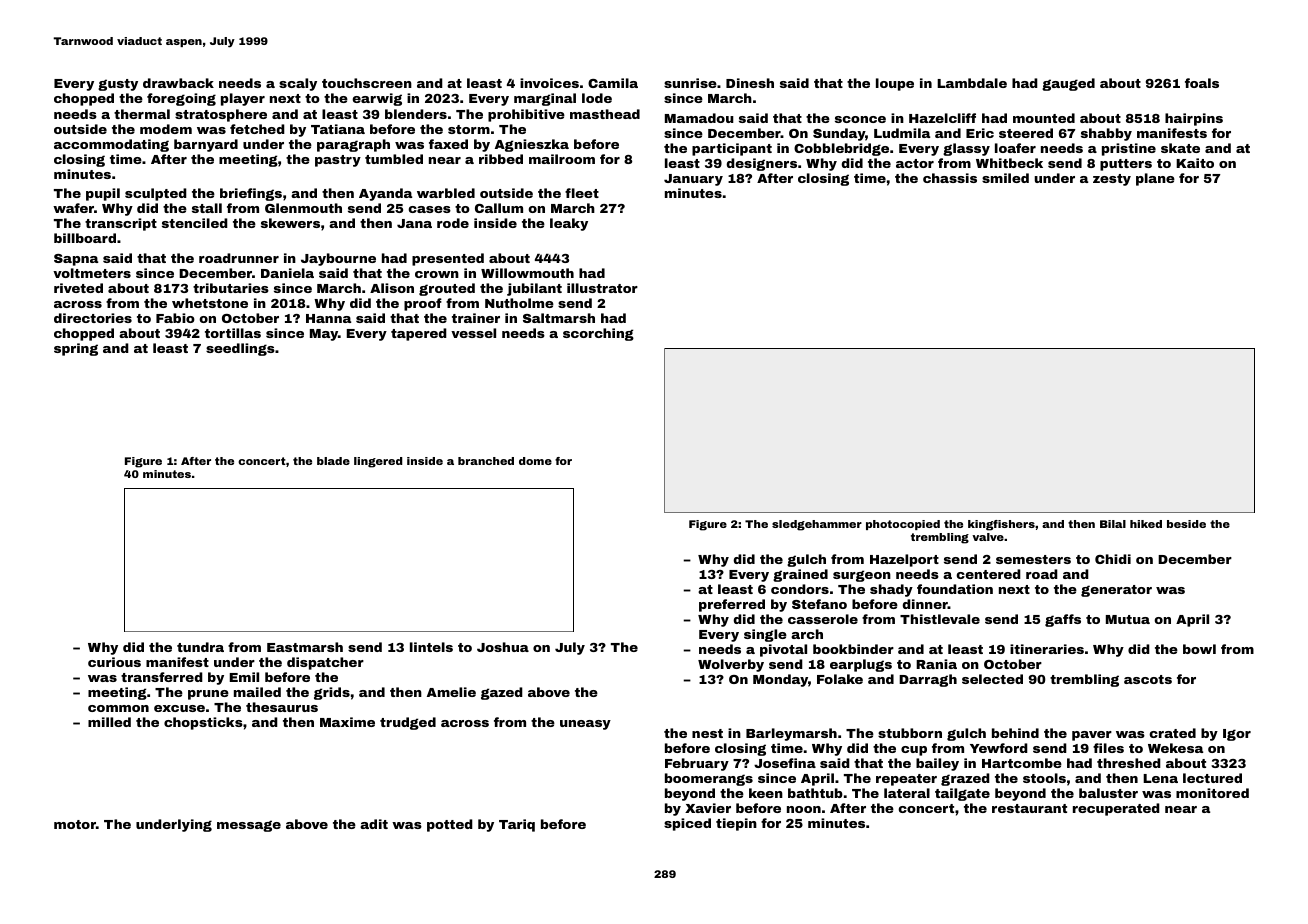  Describe the element at coordinates (597, 98) in the screenshot. I see `lode` at that location.
